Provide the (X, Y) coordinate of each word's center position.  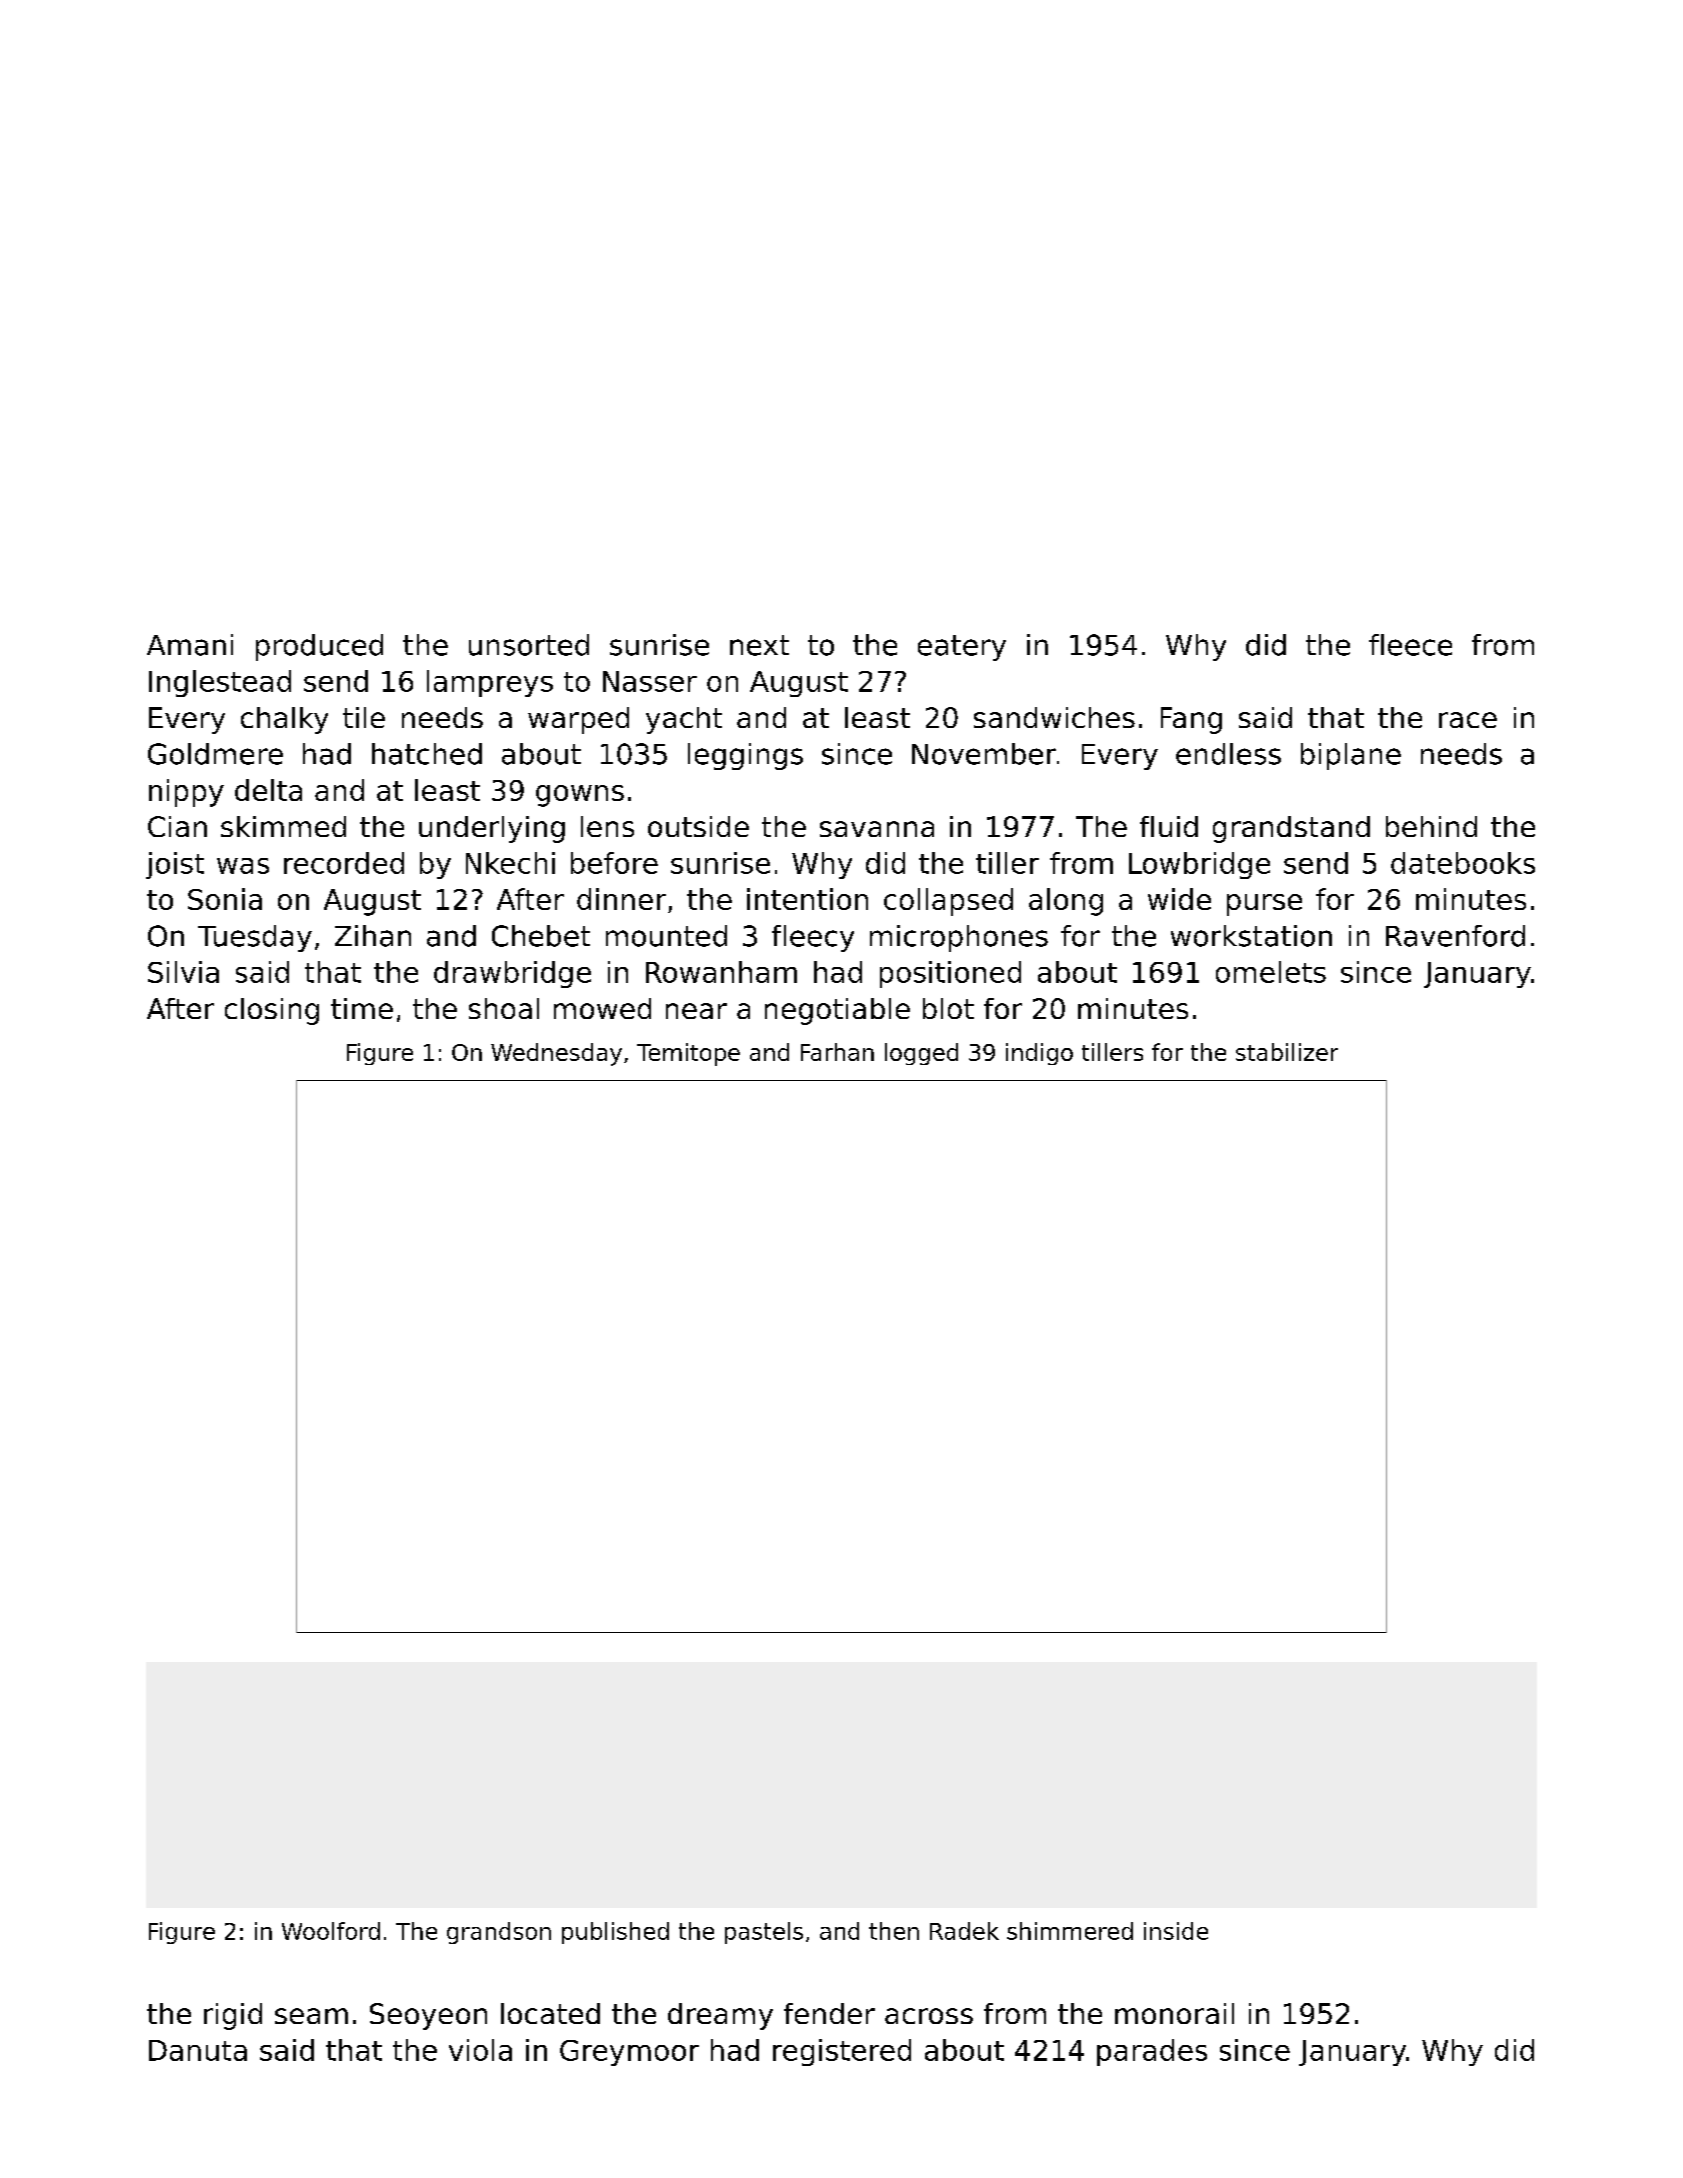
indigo (1039, 1054)
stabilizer (1287, 1052)
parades (1152, 2052)
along (1066, 902)
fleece (1410, 645)
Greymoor (629, 2053)
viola (480, 2050)
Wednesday (556, 1054)
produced (319, 647)
